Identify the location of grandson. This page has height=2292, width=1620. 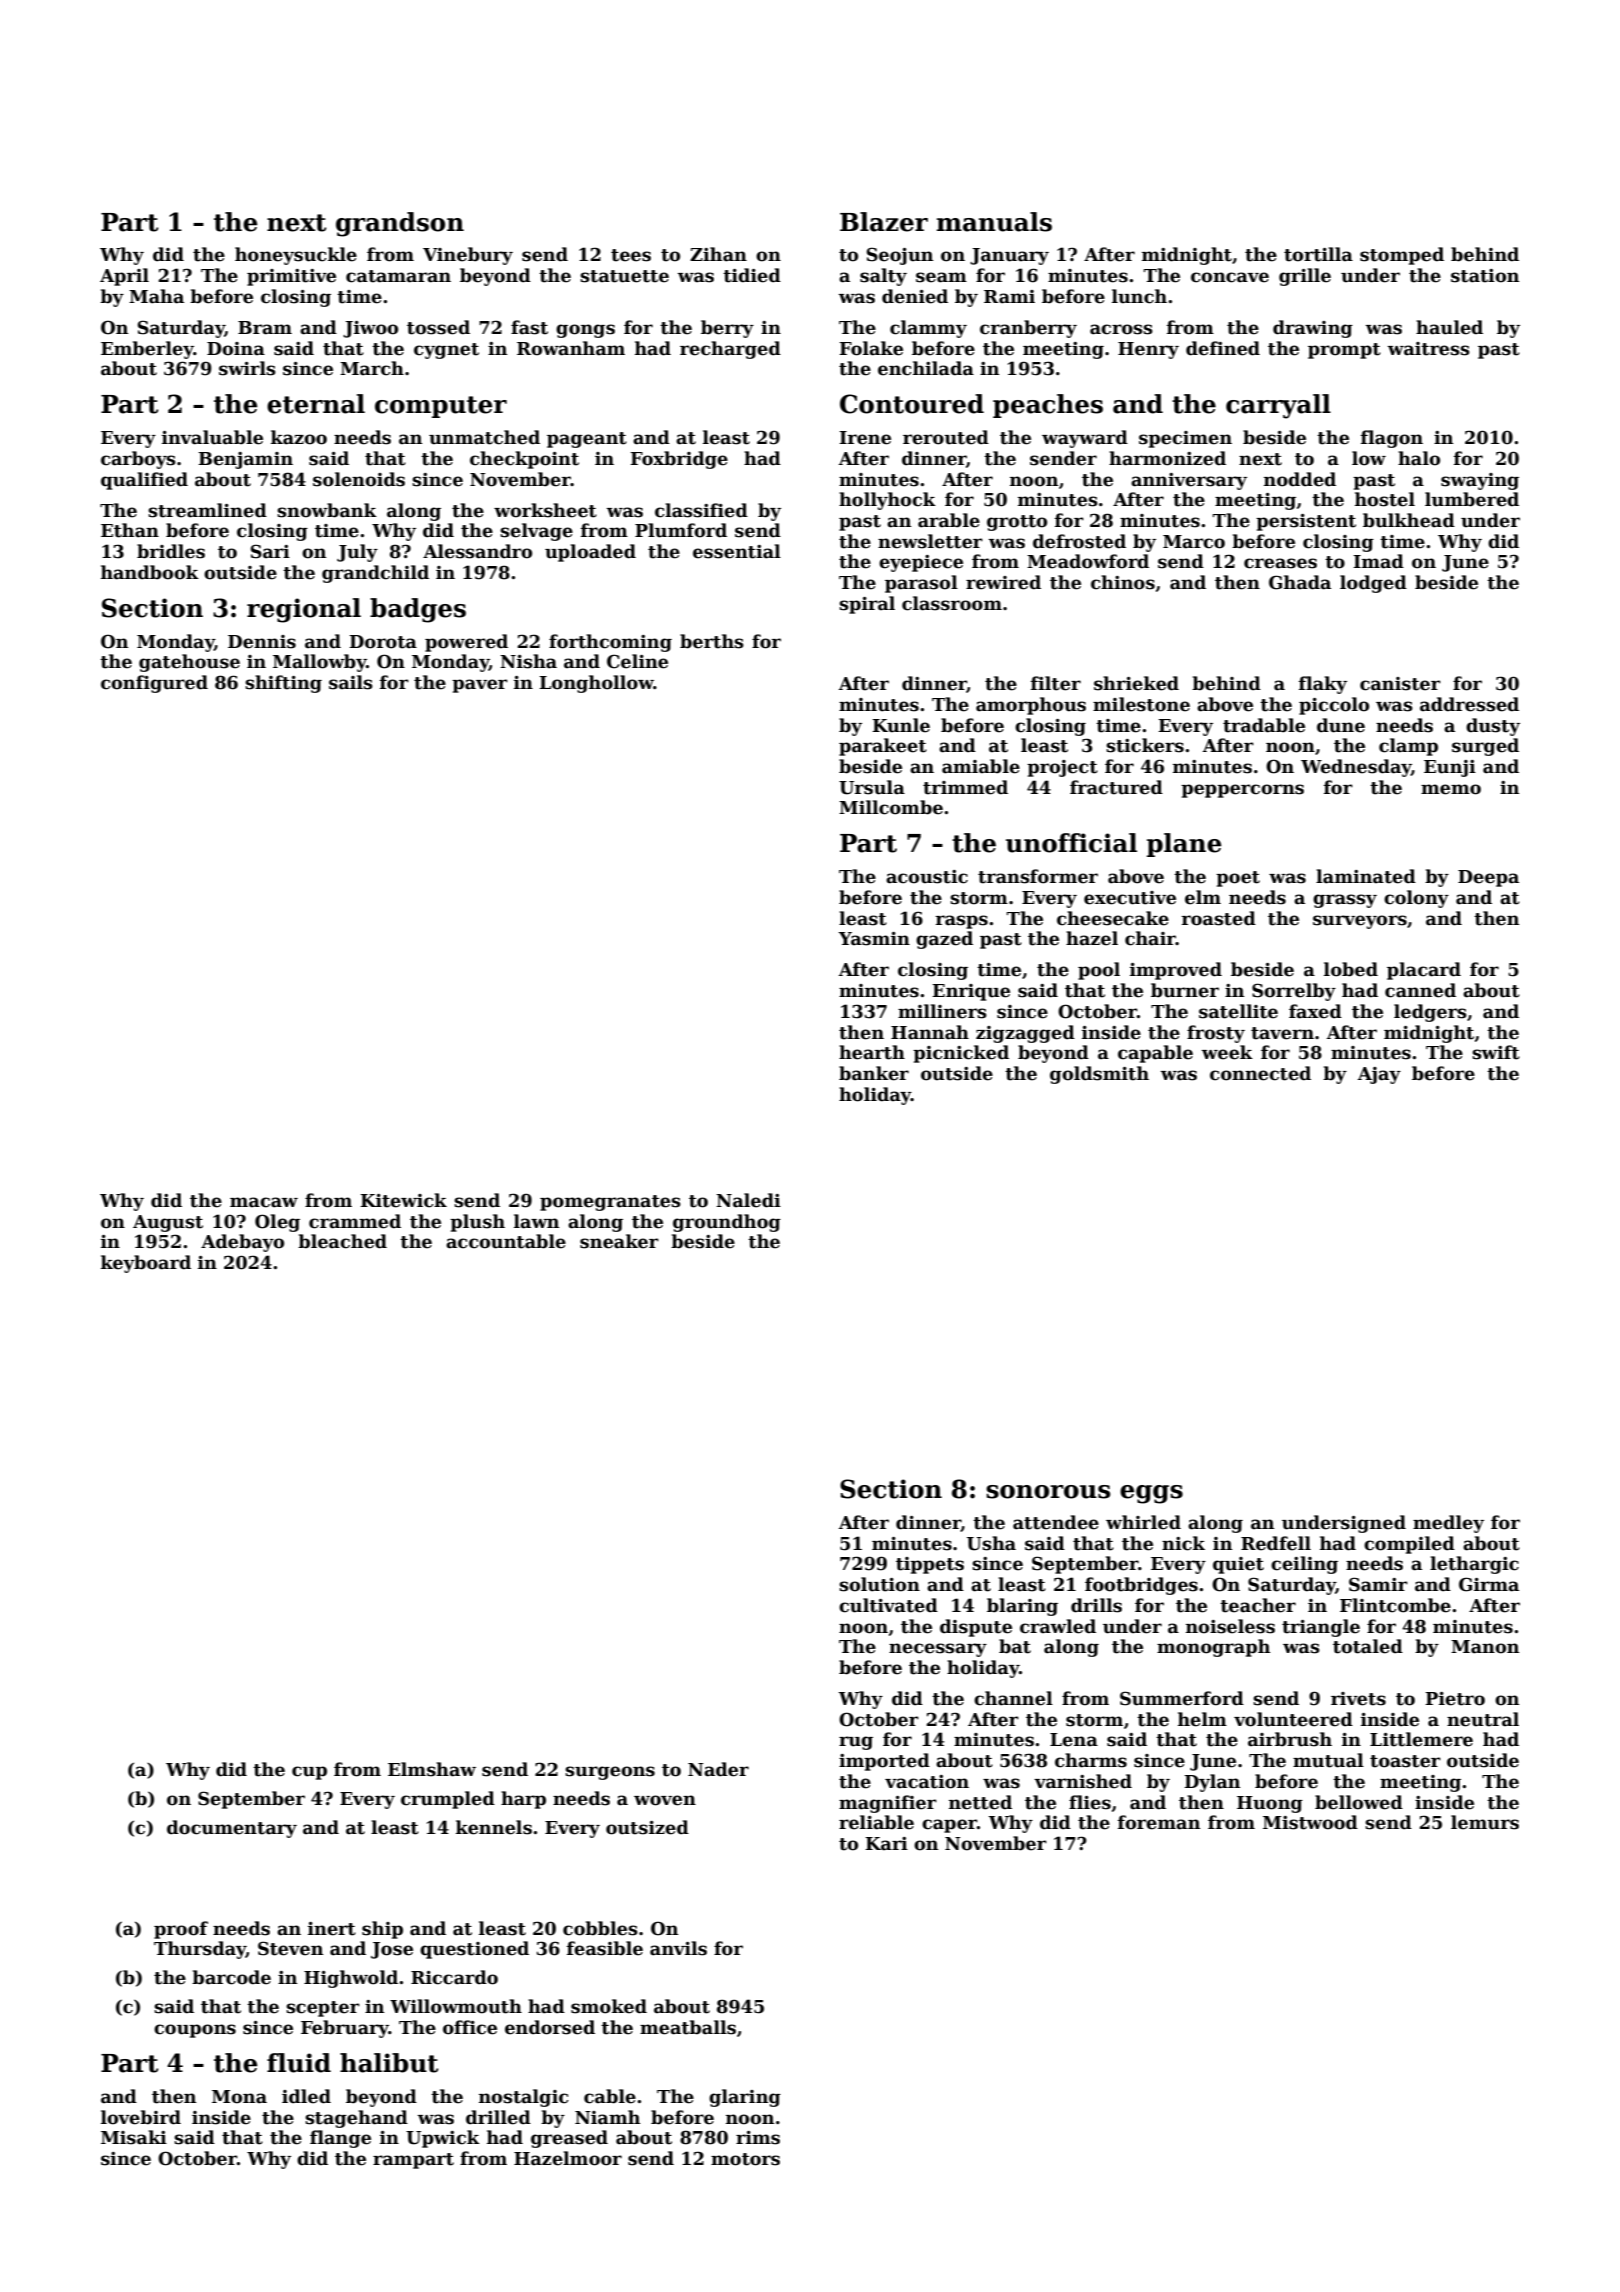
(400, 224).
